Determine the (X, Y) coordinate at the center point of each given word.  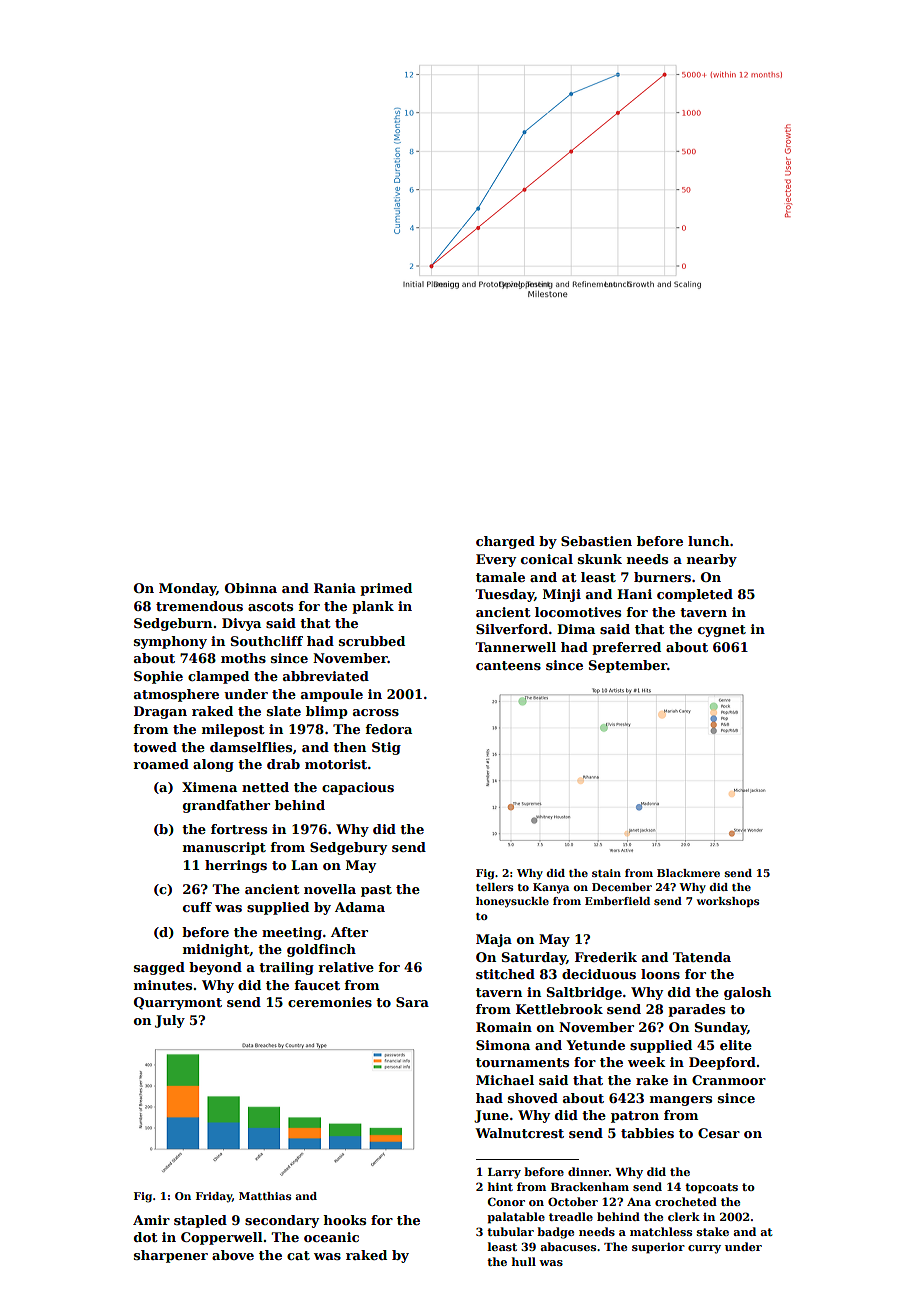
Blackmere (688, 873)
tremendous (199, 606)
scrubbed (372, 641)
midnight (216, 950)
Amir (151, 1220)
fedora (389, 729)
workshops (728, 902)
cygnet (722, 631)
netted (265, 787)
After (349, 932)
